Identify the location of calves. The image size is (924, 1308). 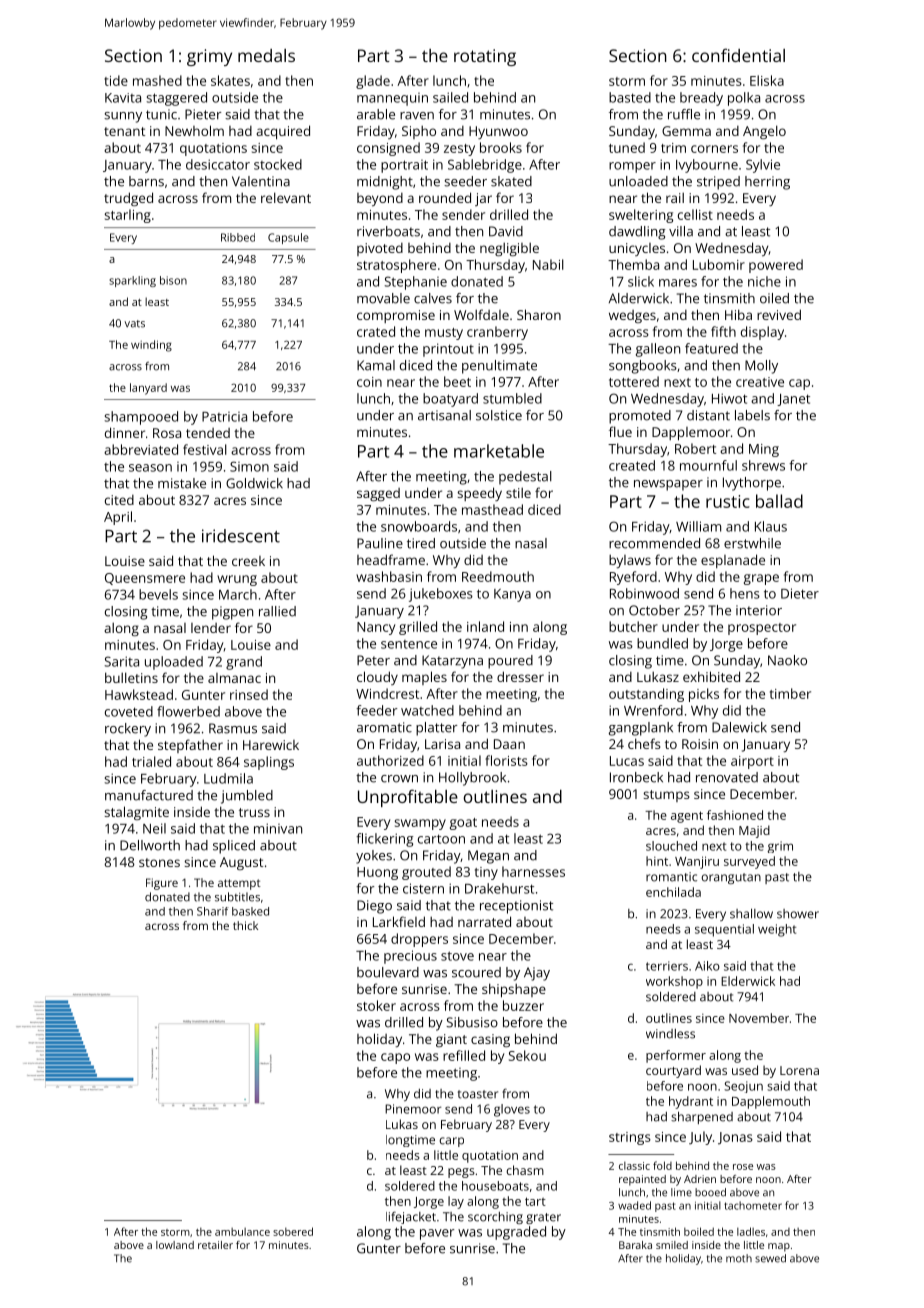
(433, 298).
